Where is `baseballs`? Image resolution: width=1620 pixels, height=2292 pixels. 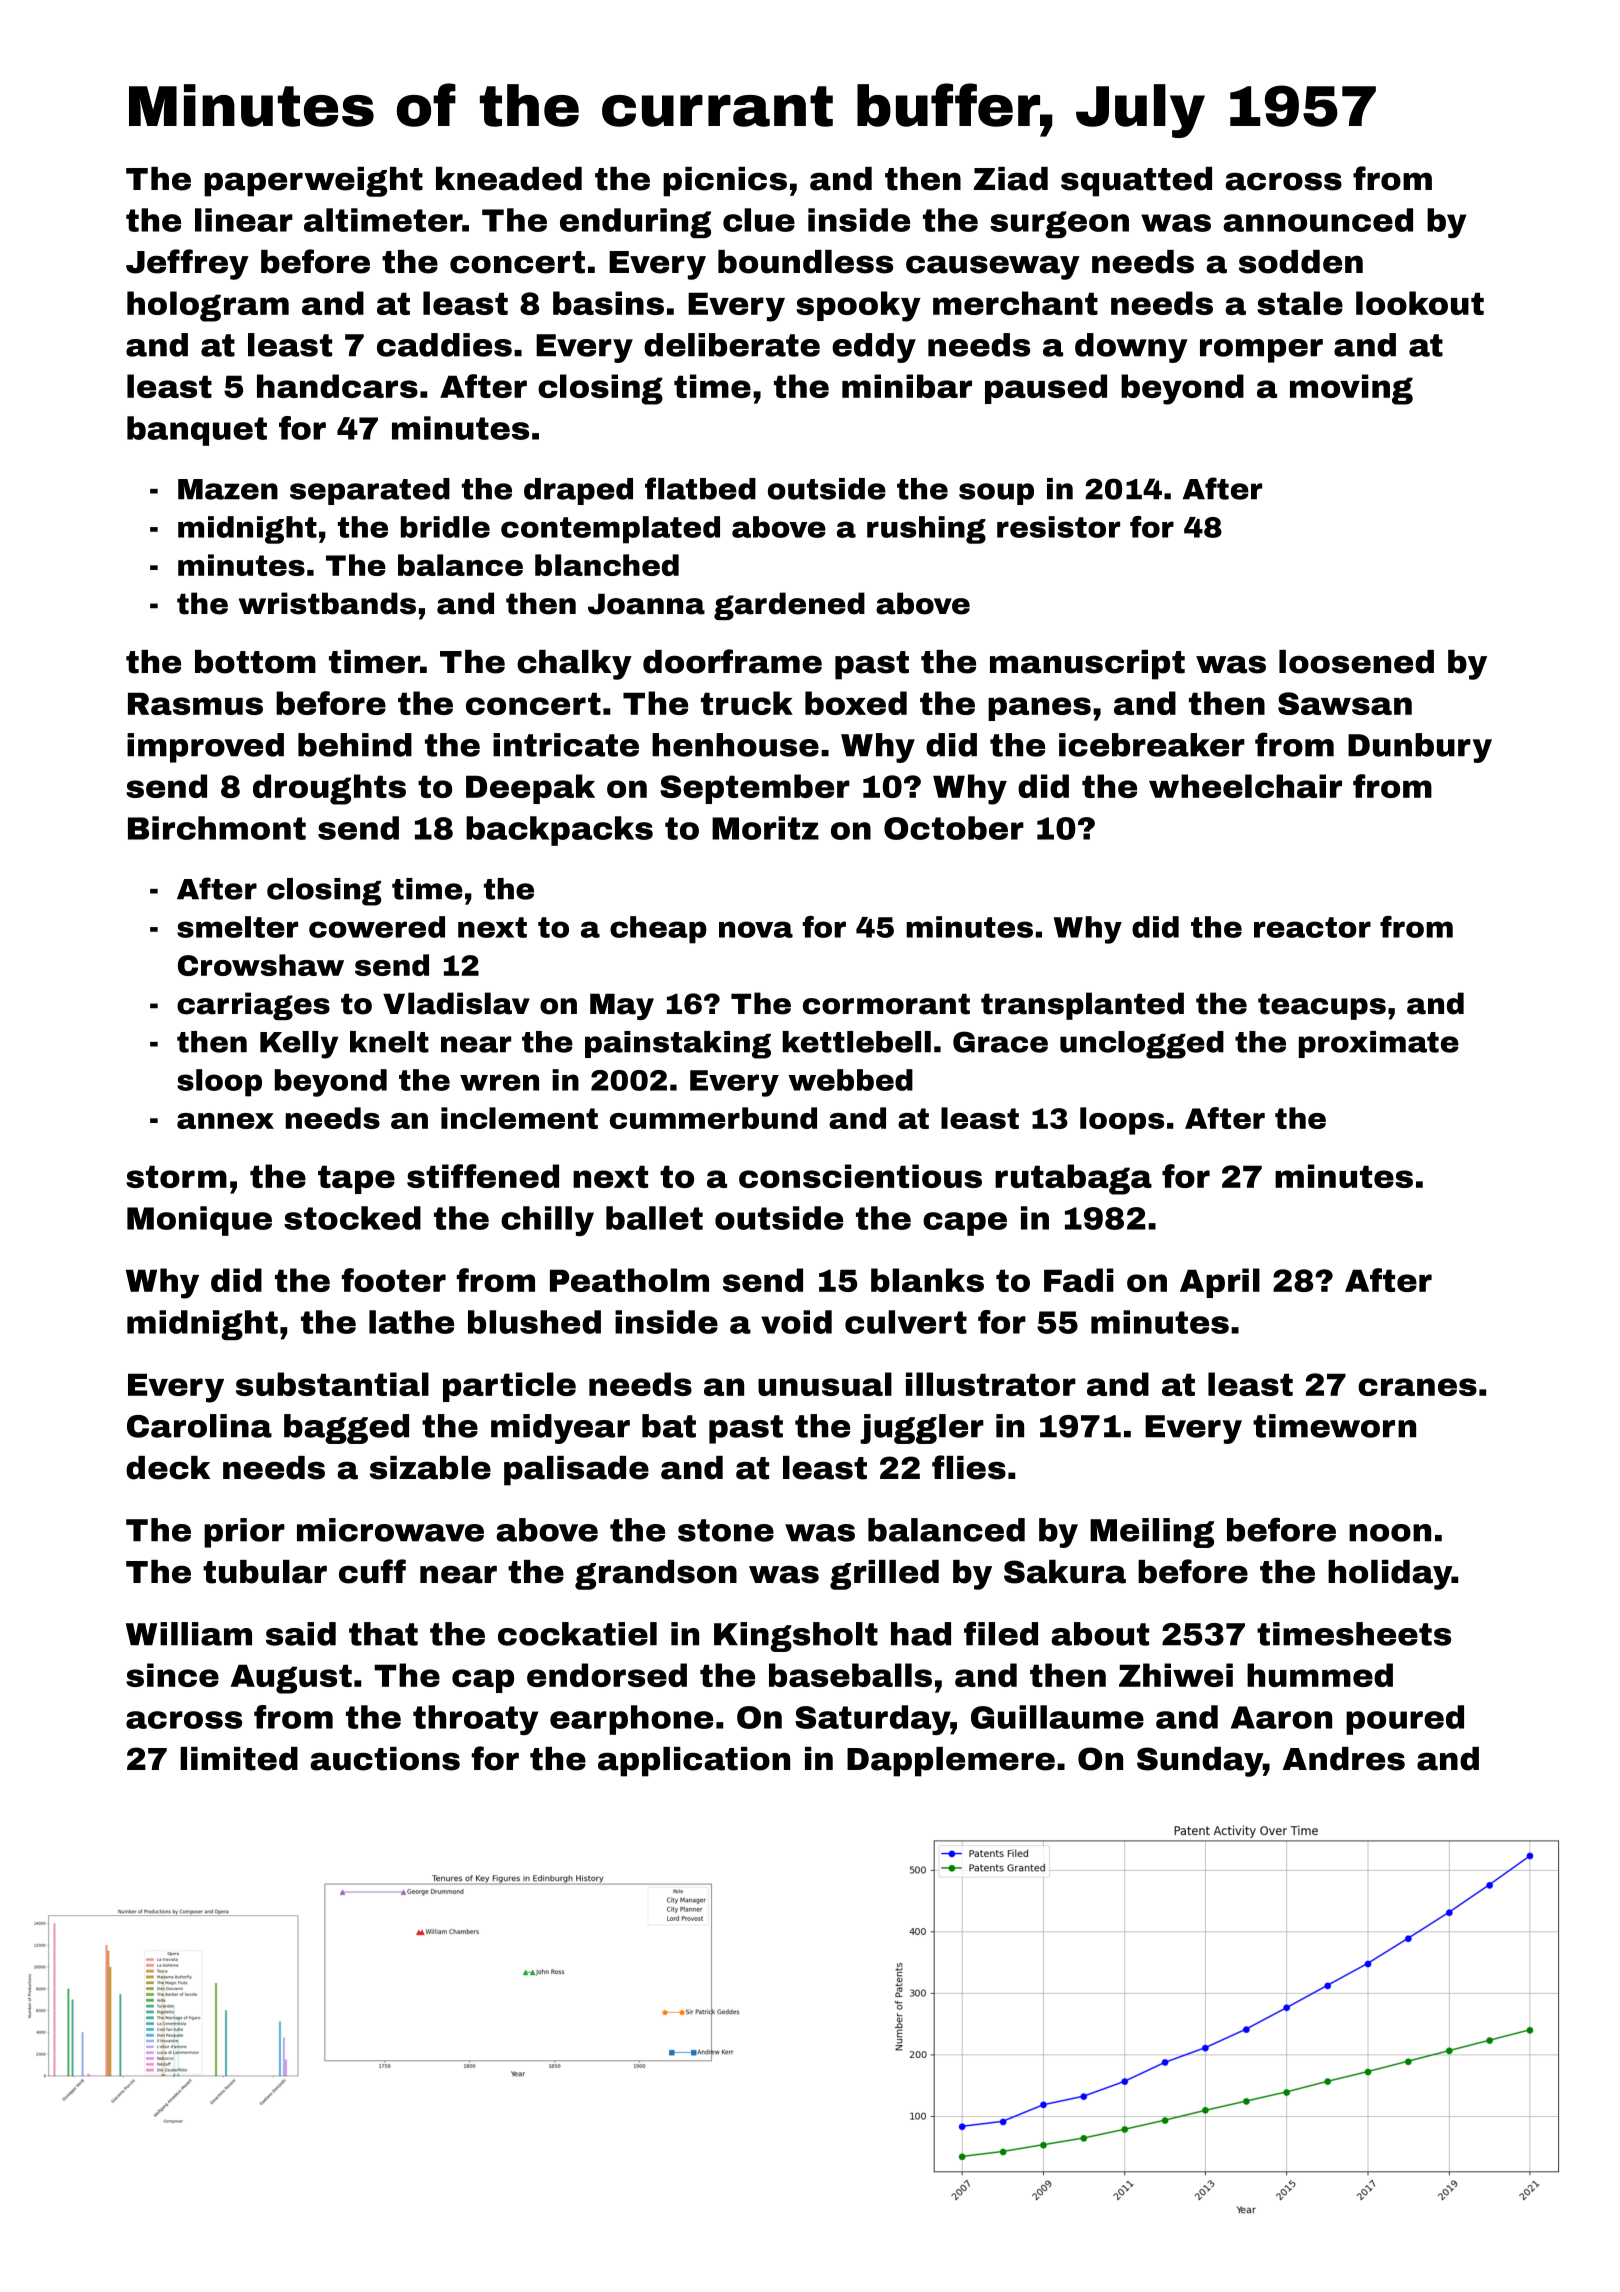
baseballs is located at coordinates (850, 1675).
